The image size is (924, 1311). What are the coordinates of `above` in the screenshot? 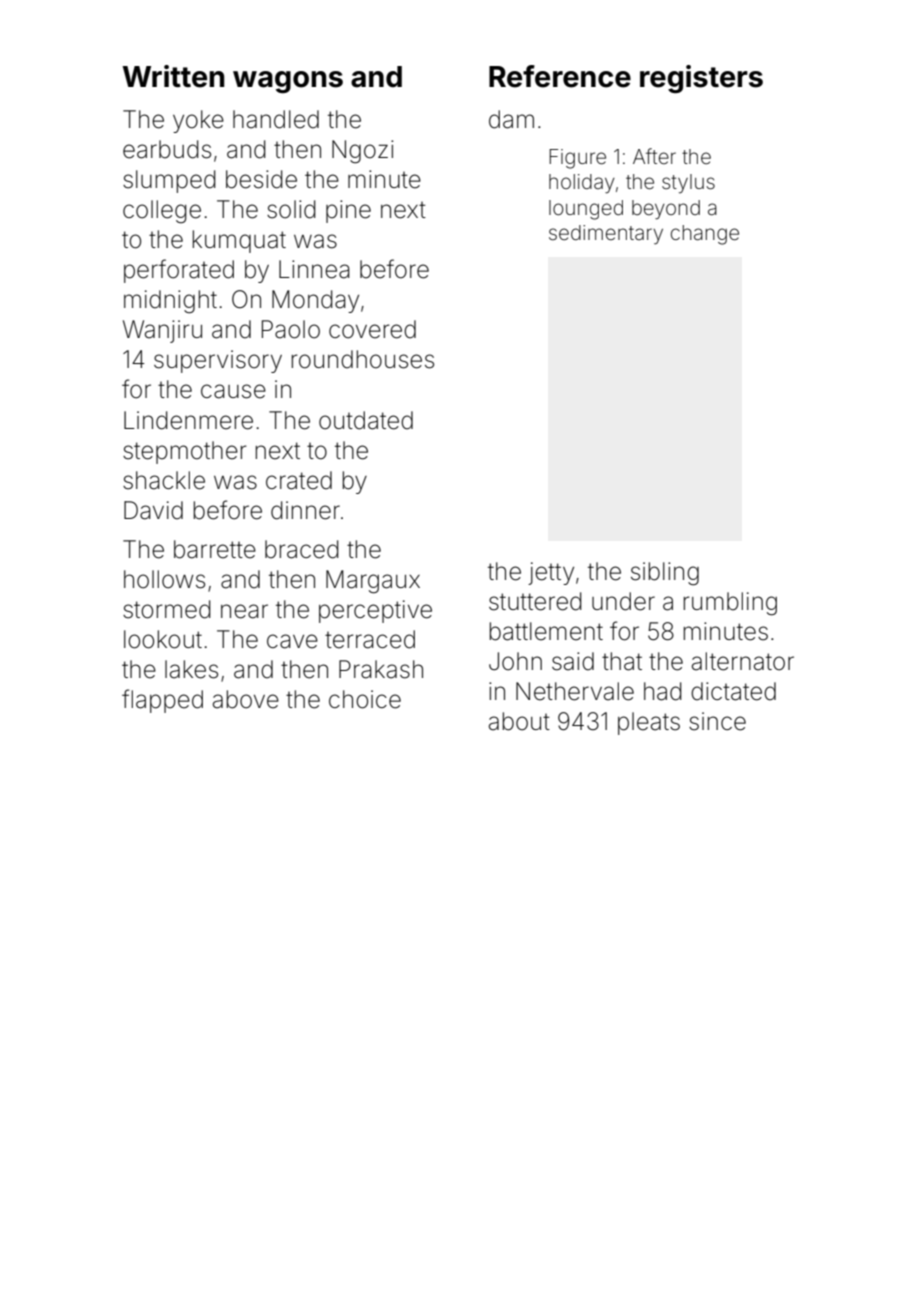 It's located at (246, 699).
